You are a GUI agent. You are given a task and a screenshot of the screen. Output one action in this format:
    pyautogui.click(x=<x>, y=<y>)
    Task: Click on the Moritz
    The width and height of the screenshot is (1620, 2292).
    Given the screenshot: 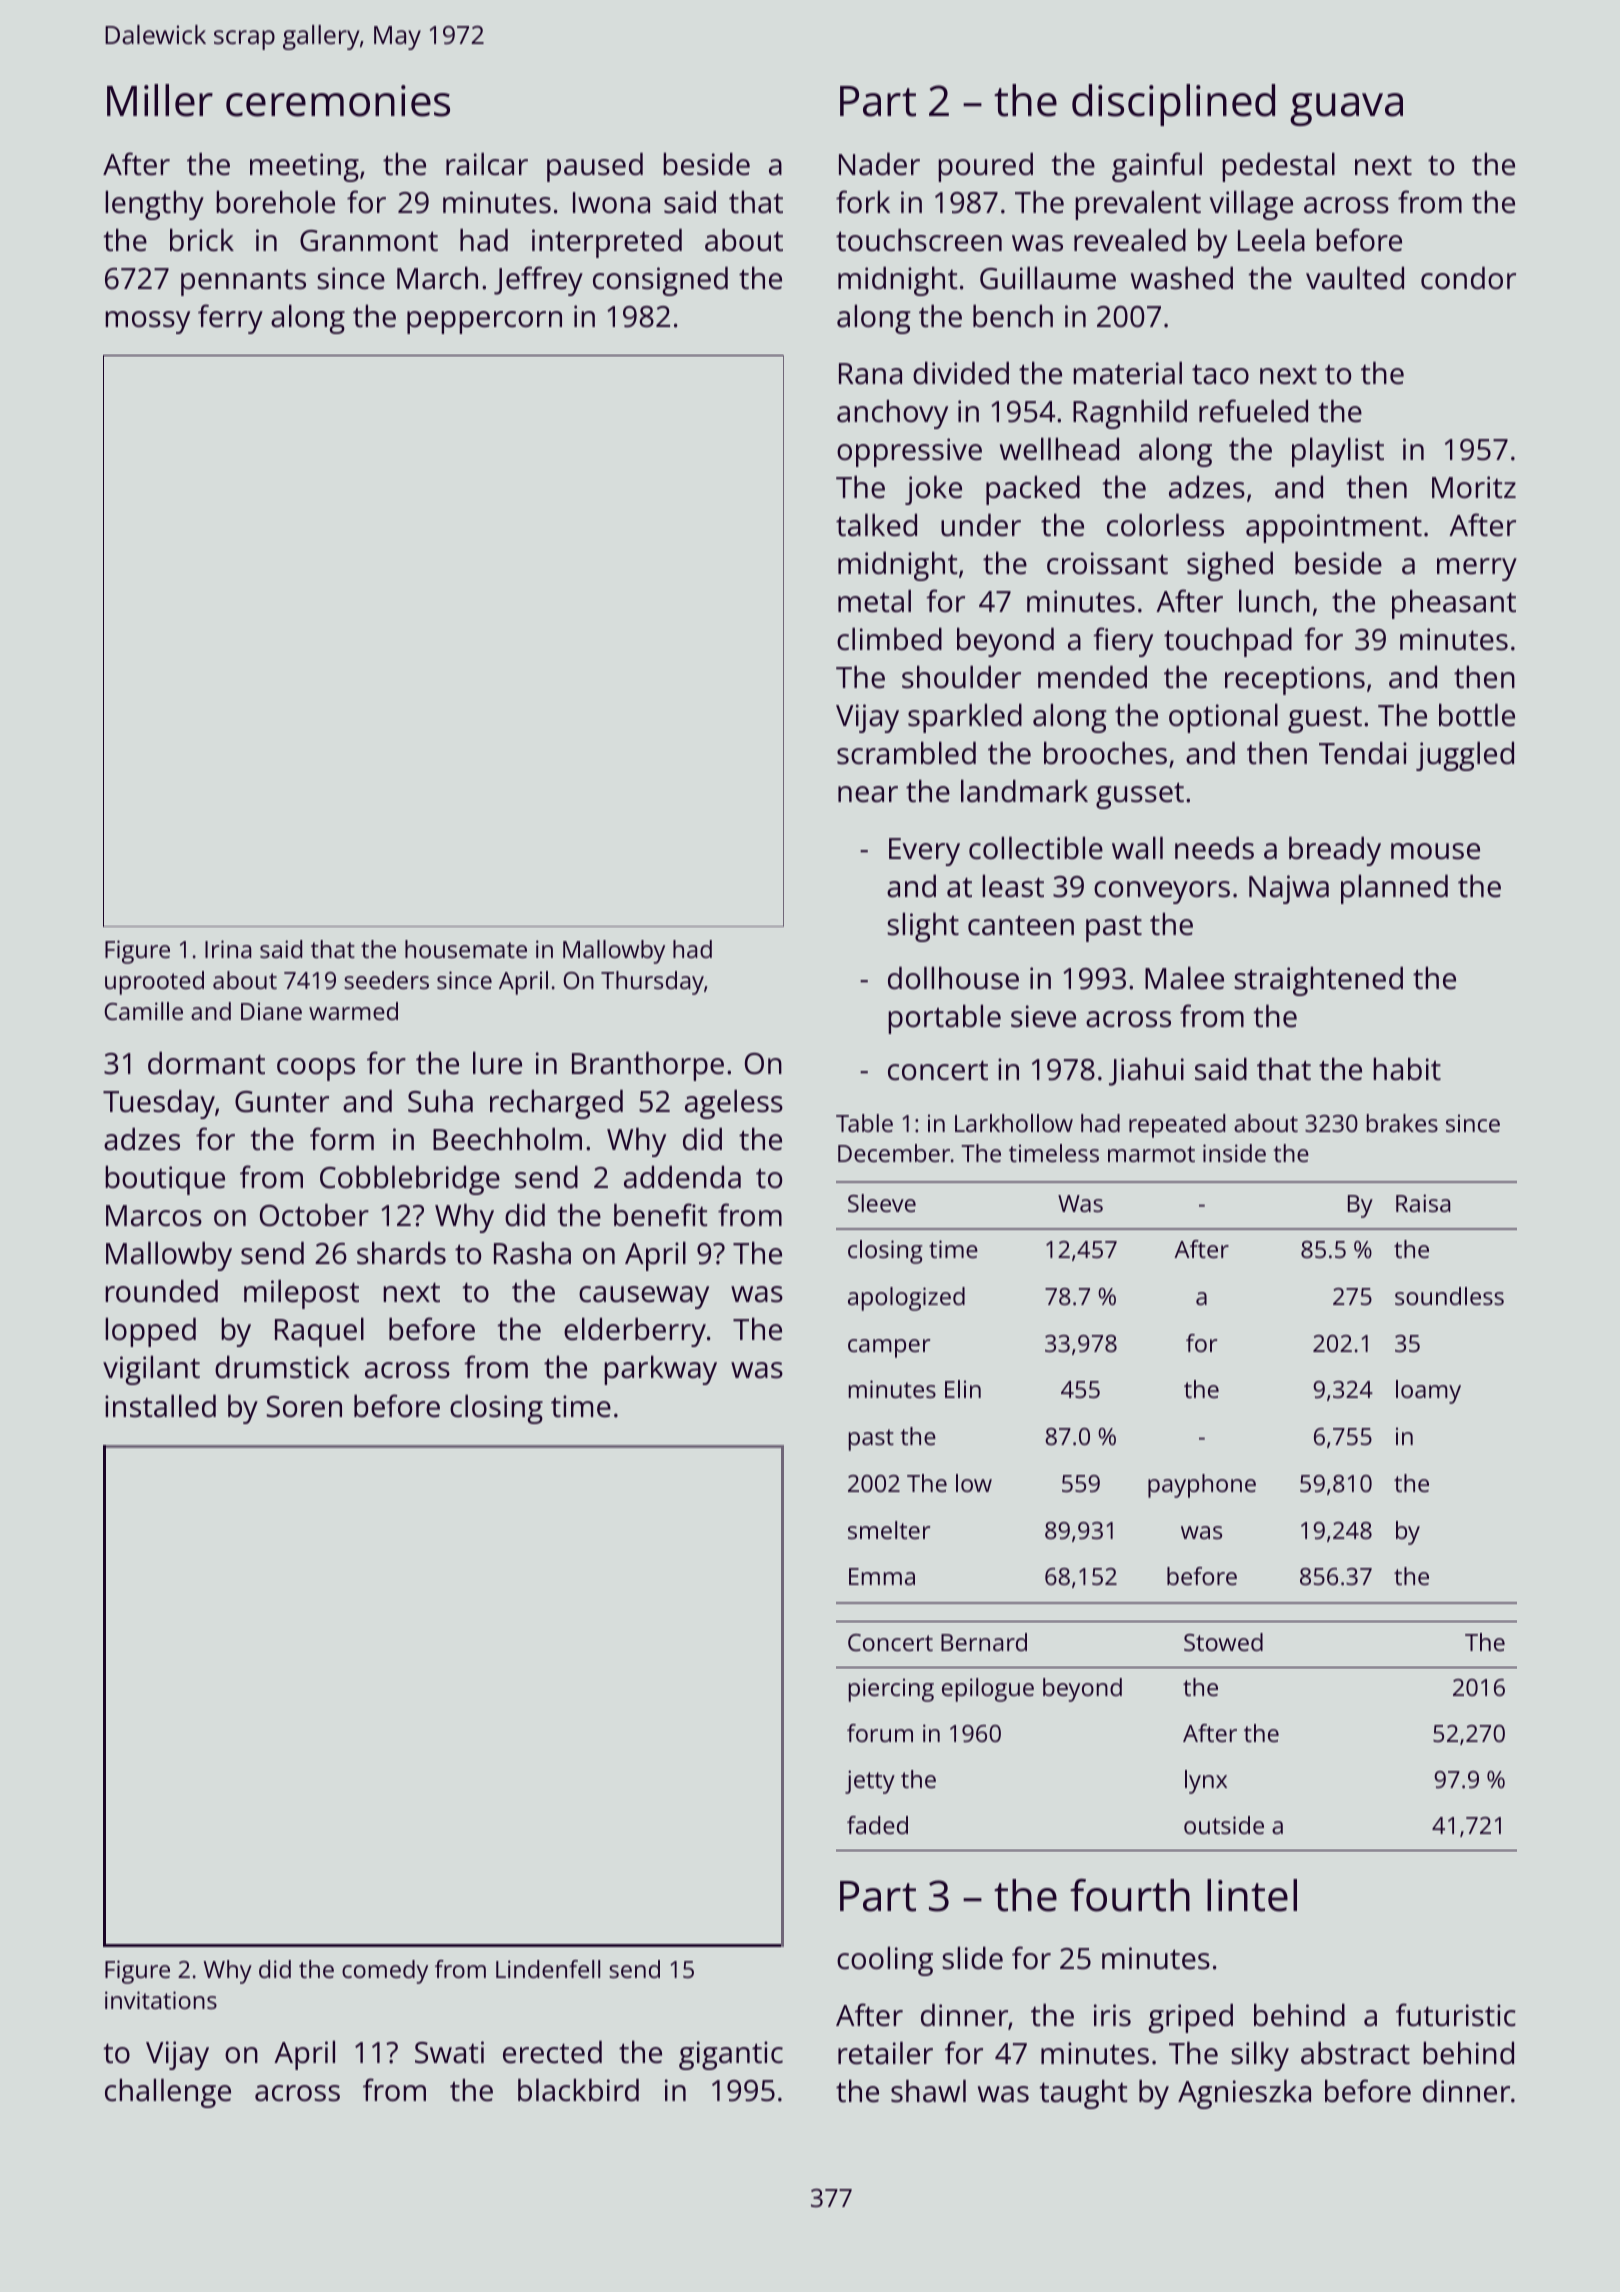 What is the action you would take?
    pyautogui.click(x=1474, y=487)
